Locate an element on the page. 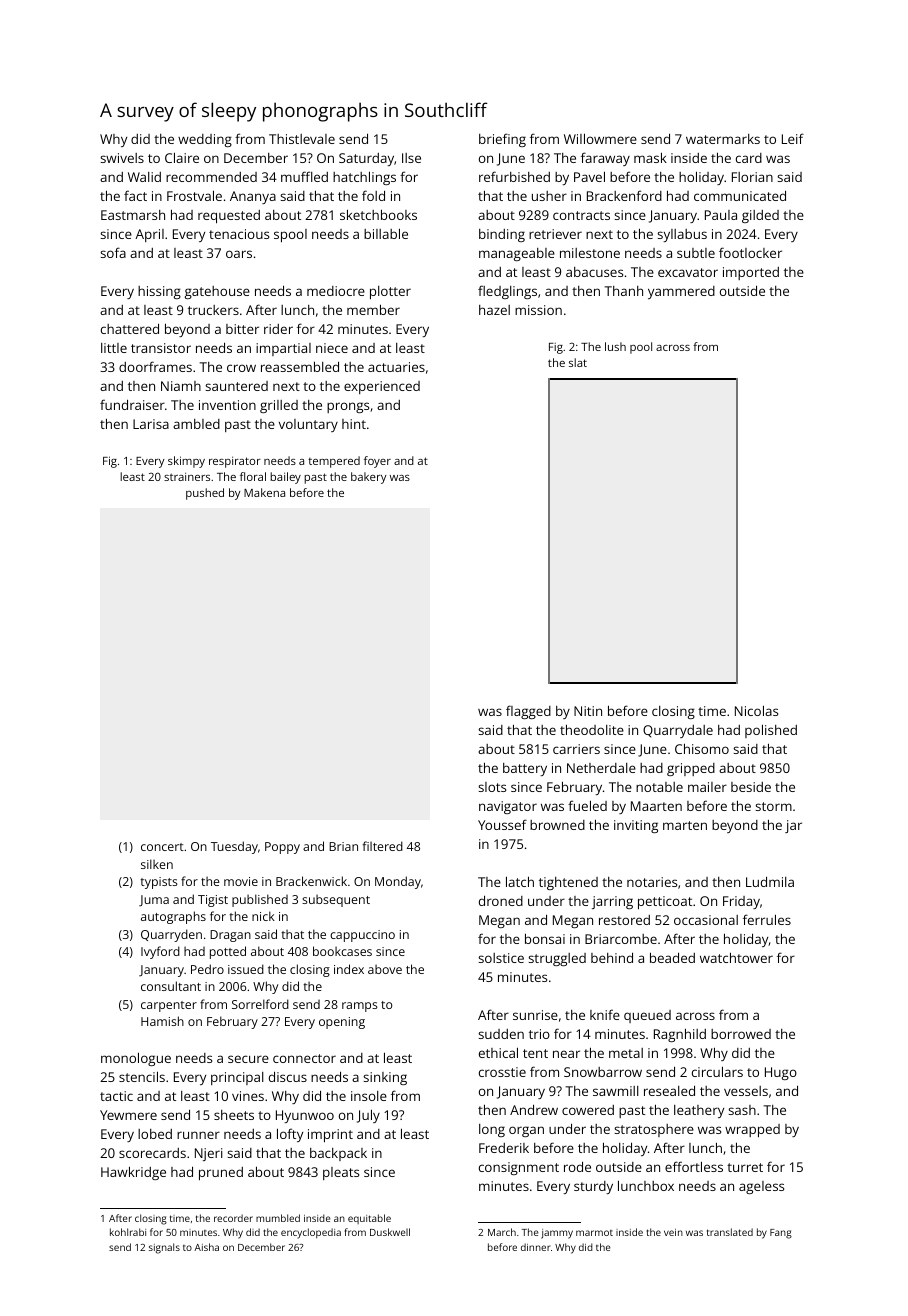 The width and height of the page is (908, 1316). Quarryden is located at coordinates (171, 935).
